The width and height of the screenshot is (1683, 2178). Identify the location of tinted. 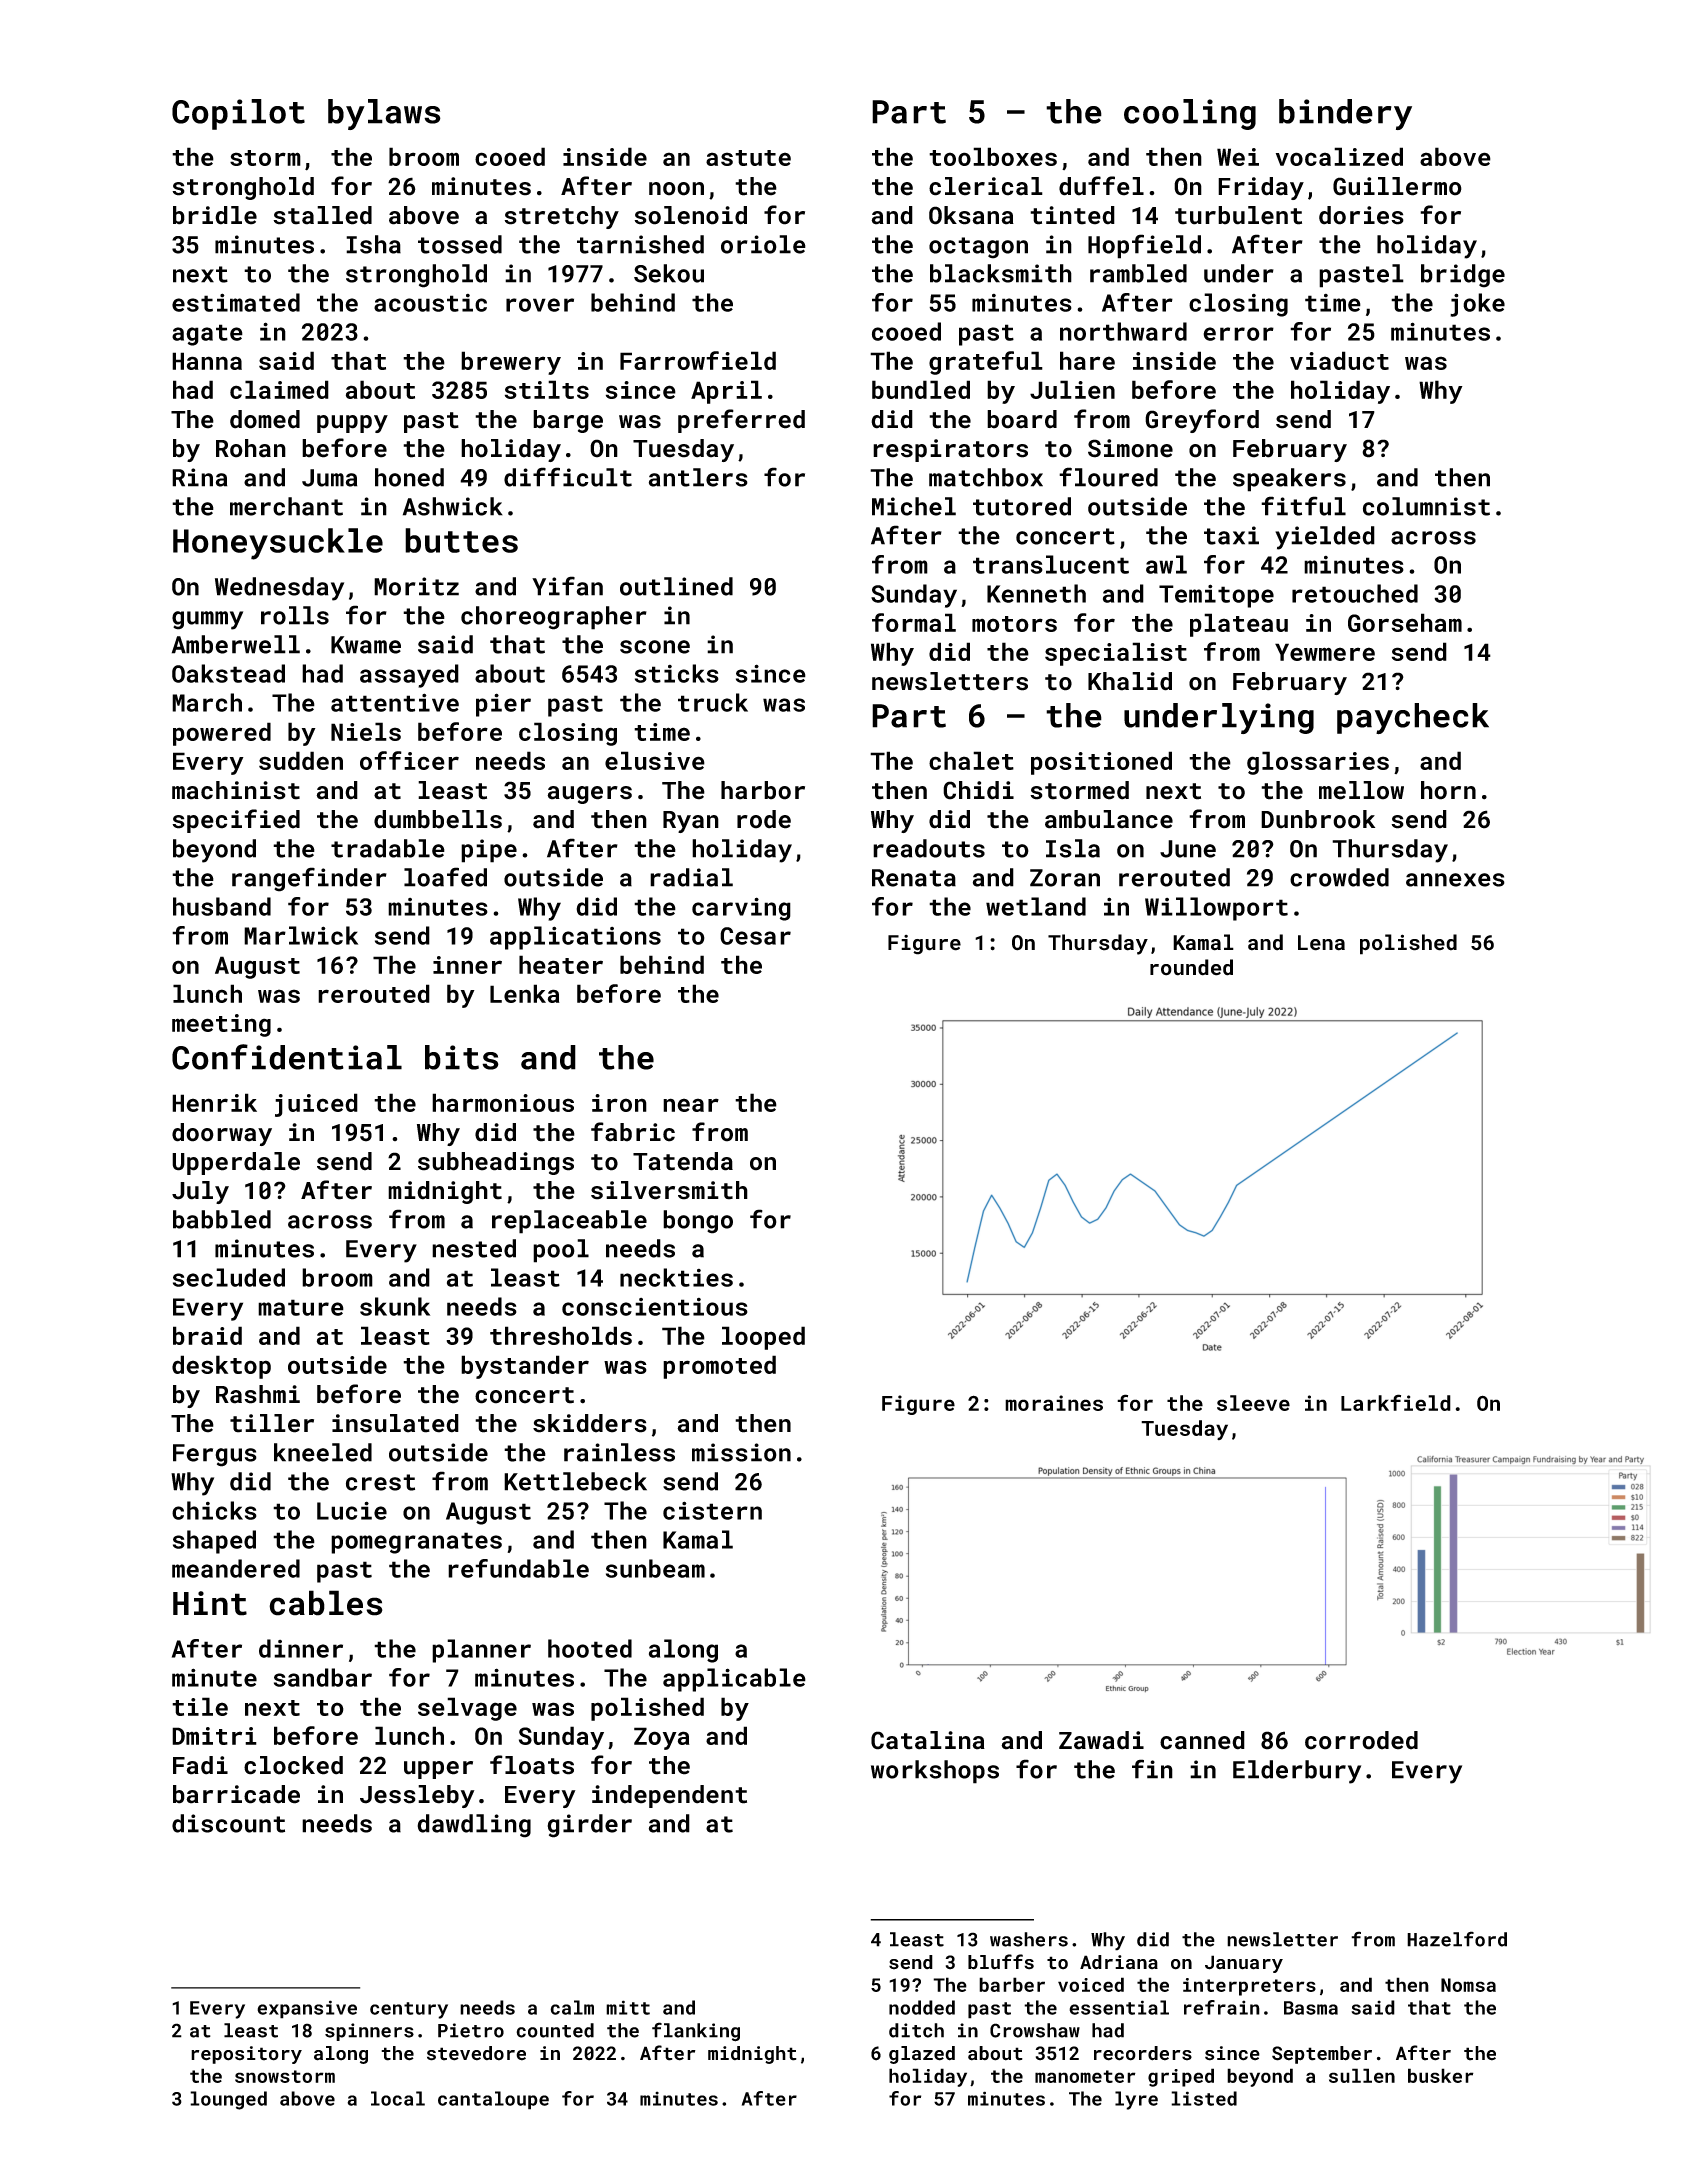
(1072, 215).
